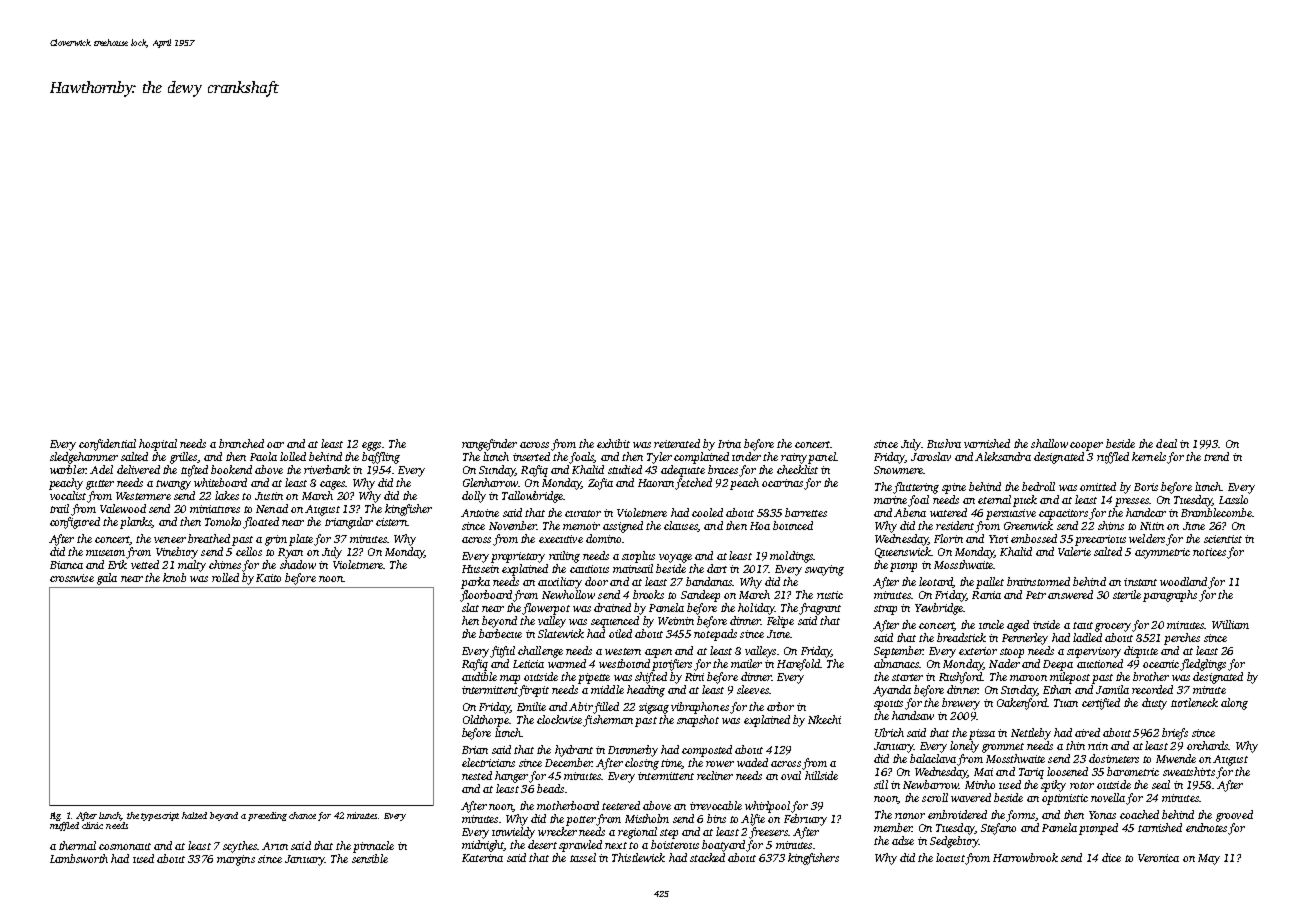 The width and height of the screenshot is (1308, 924). Describe the element at coordinates (707, 857) in the screenshot. I see `stacked` at that location.
